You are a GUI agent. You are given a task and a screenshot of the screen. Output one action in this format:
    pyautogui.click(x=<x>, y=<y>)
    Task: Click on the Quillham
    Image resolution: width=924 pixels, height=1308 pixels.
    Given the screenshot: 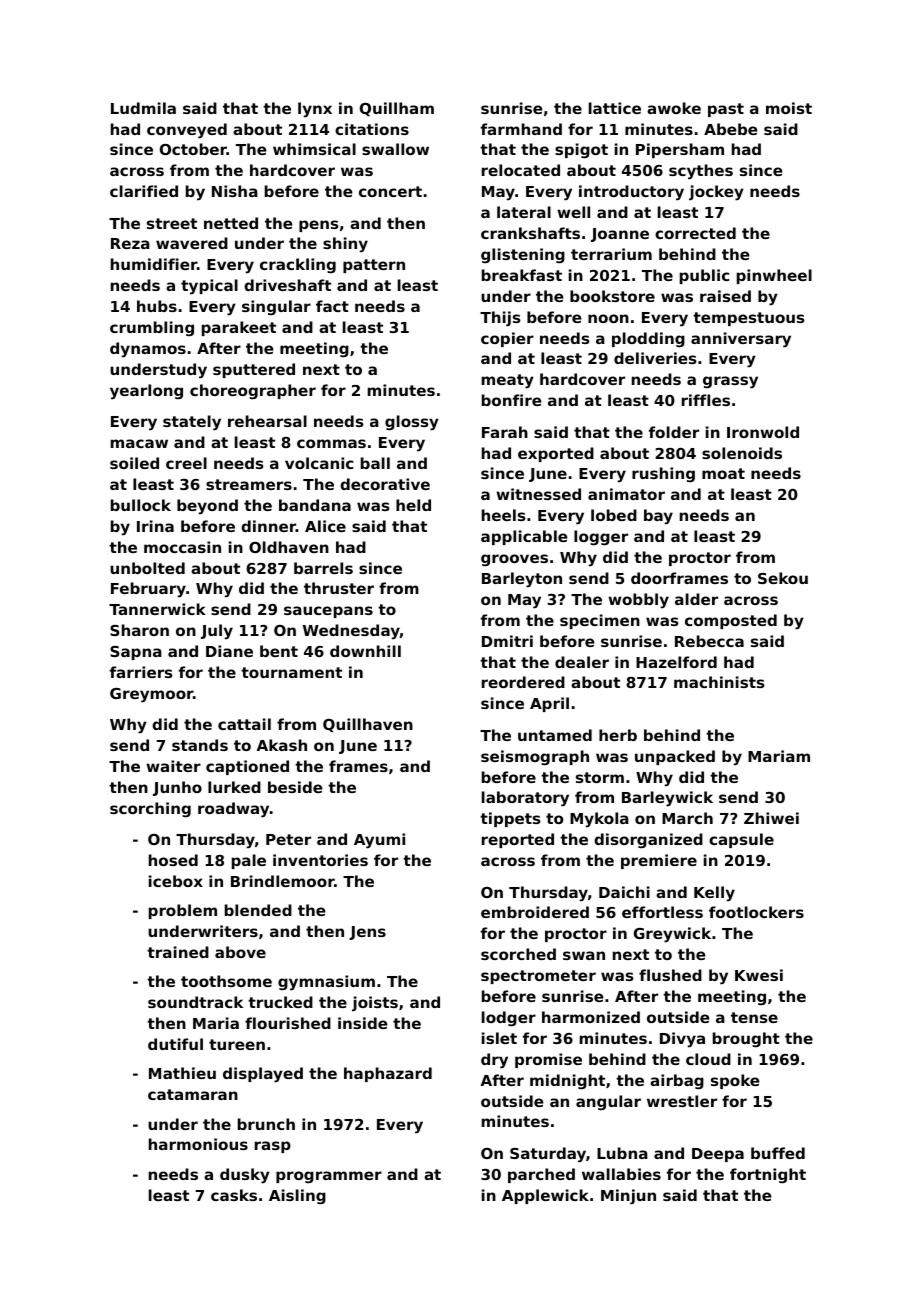 What is the action you would take?
    pyautogui.click(x=397, y=109)
